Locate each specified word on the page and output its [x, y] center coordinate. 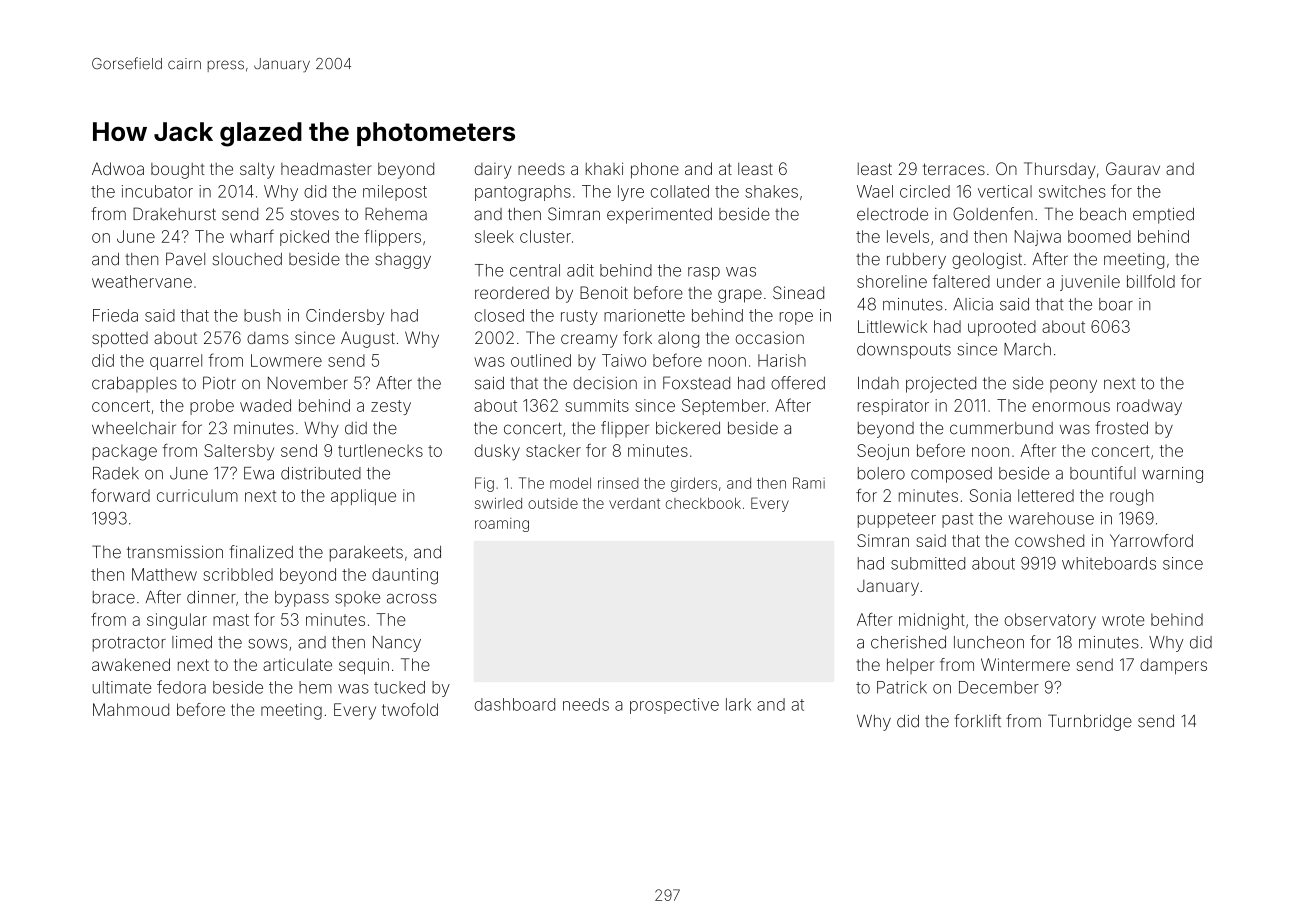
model [570, 483]
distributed [321, 473]
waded [265, 405]
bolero [881, 473]
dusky [497, 452]
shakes [771, 191]
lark [738, 704]
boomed [1099, 236]
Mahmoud [131, 709]
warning [1172, 475]
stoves [314, 215]
